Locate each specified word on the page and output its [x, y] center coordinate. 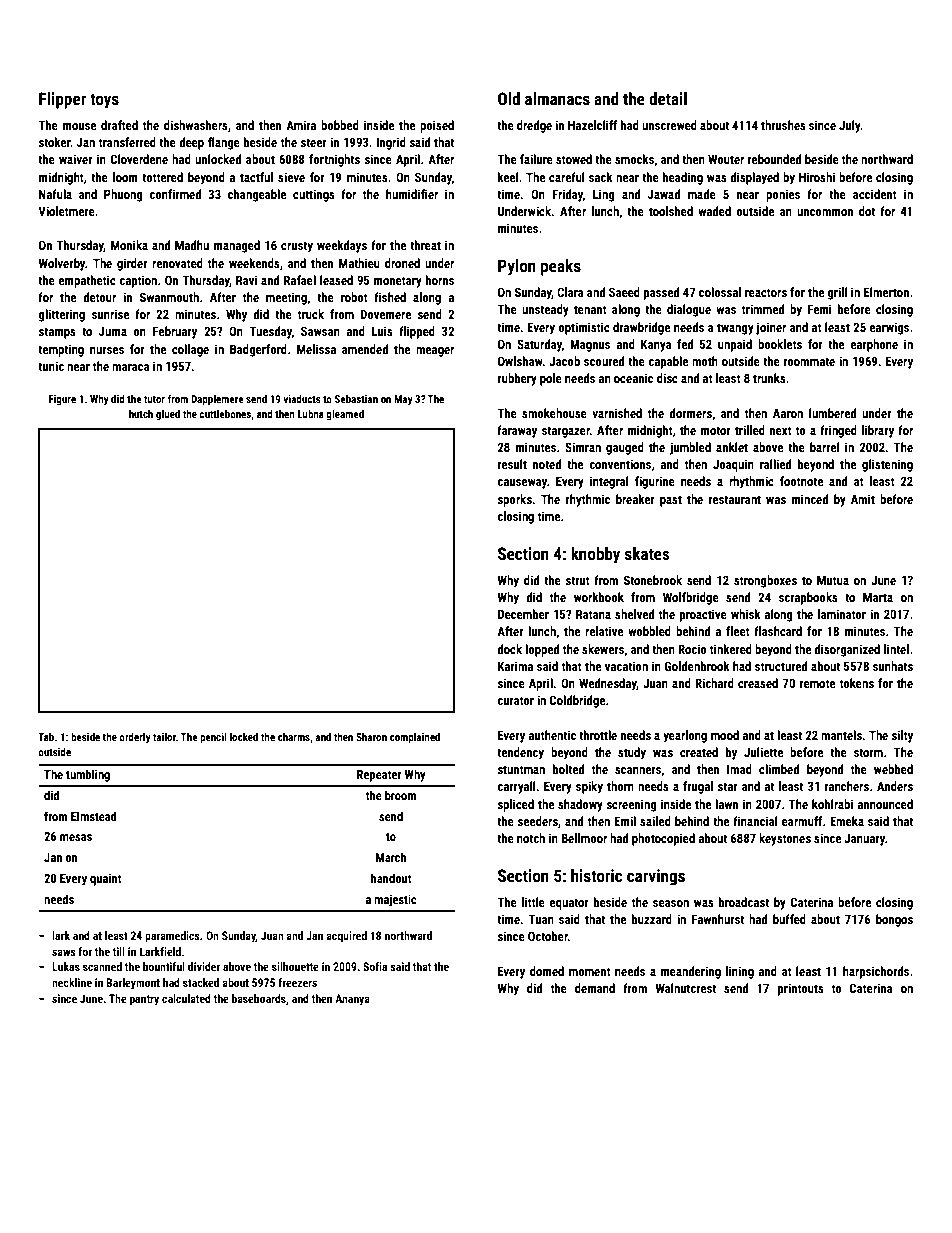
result [512, 464]
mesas [76, 837]
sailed [655, 821]
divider [204, 966]
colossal [720, 292]
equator [569, 904]
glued [168, 414]
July [850, 126]
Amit [863, 499]
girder [132, 264]
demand [595, 988]
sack [601, 177]
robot [354, 297]
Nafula [55, 194]
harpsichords [876, 972]
